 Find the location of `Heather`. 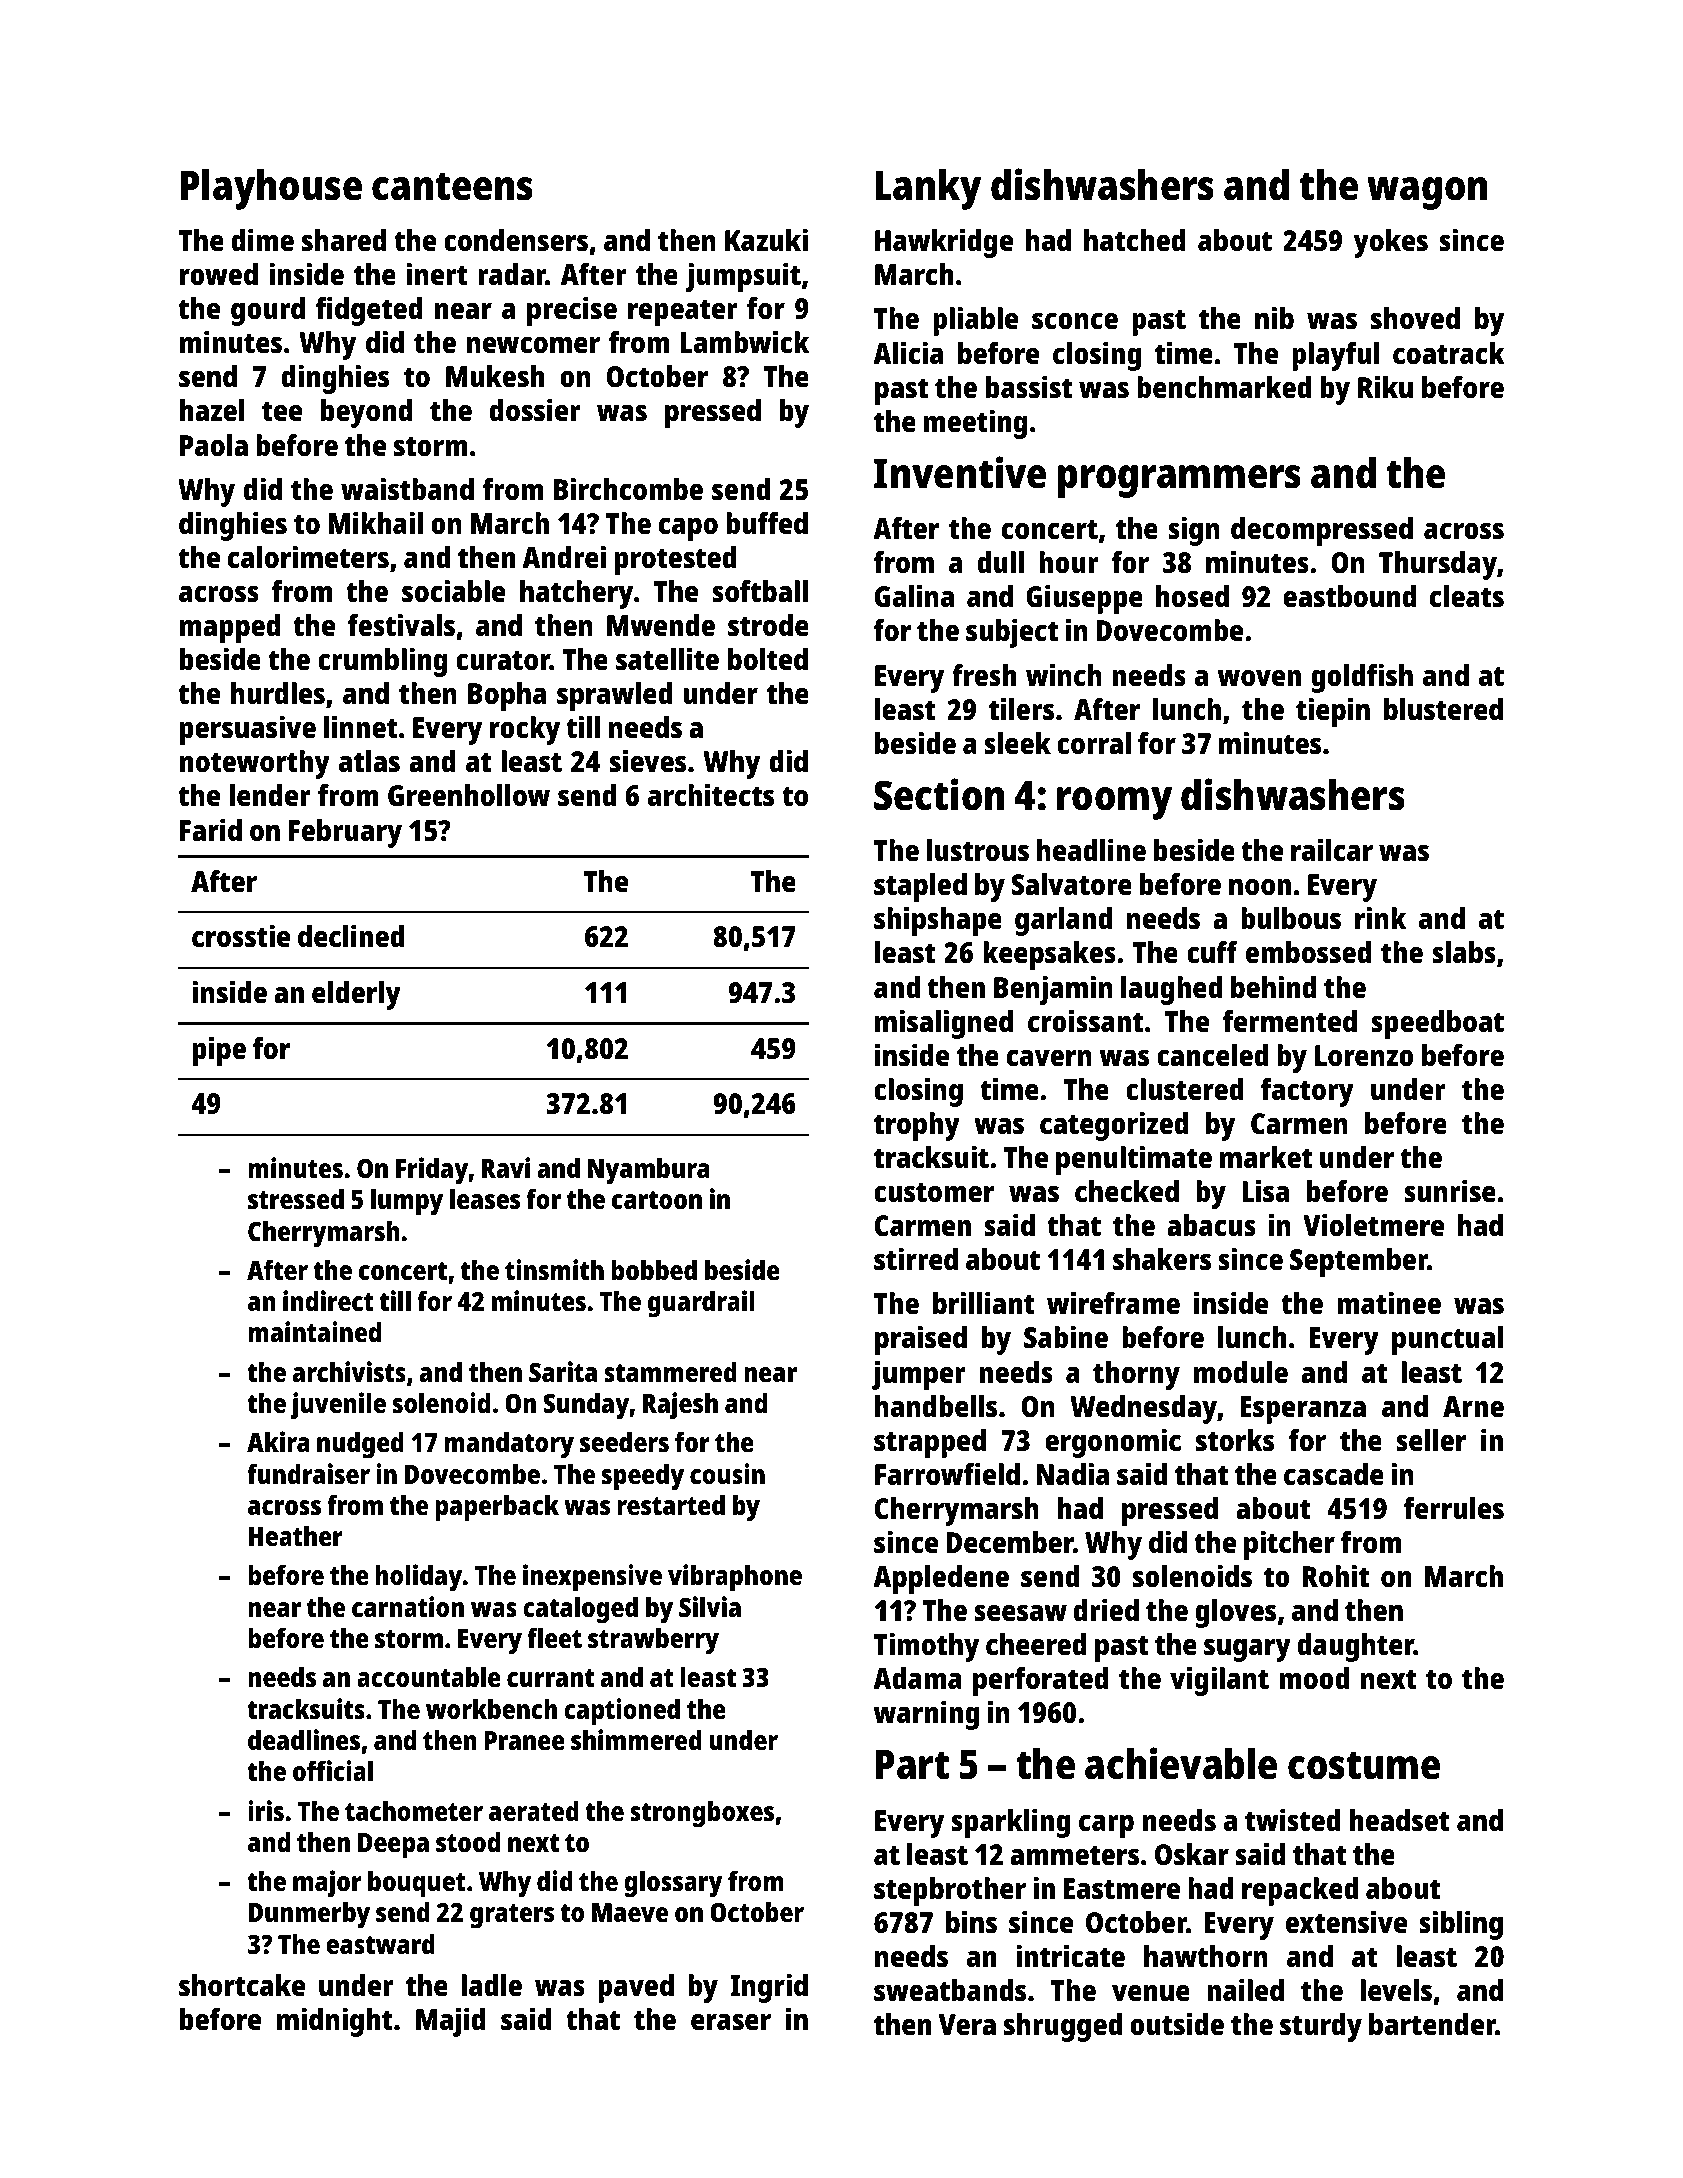

Heather is located at coordinates (296, 1536).
